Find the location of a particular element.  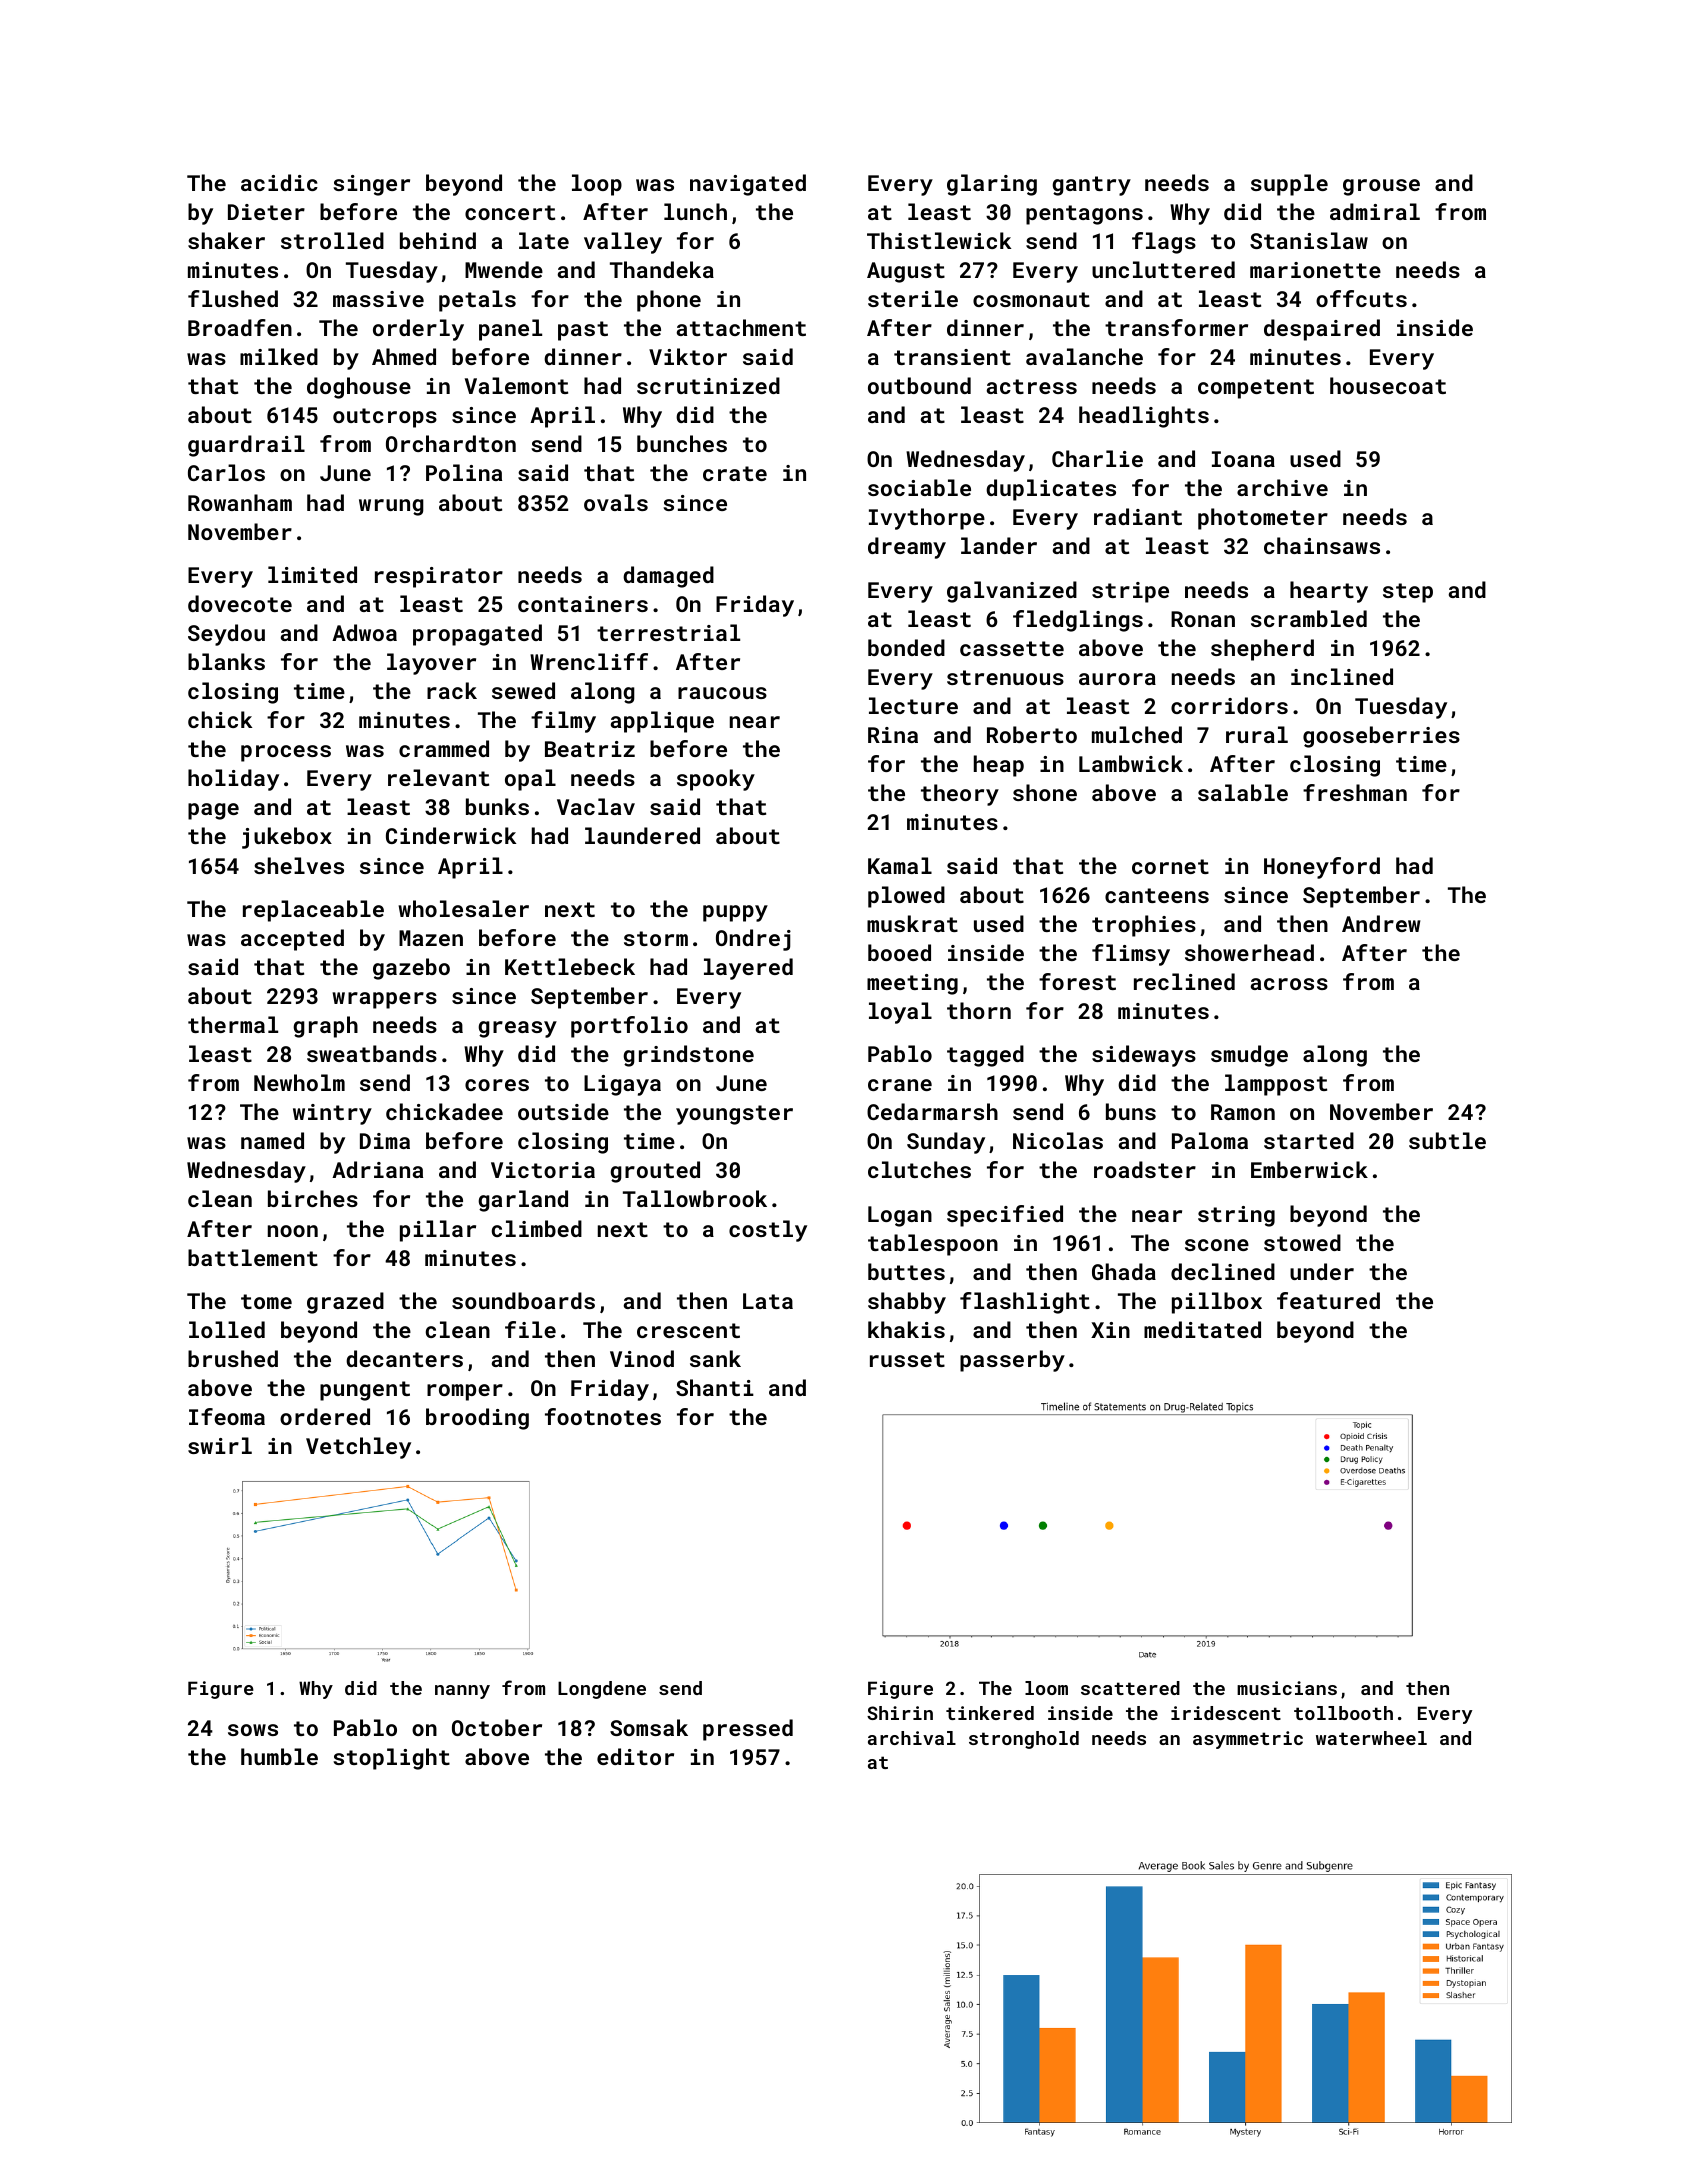

headlights is located at coordinates (1144, 417).
